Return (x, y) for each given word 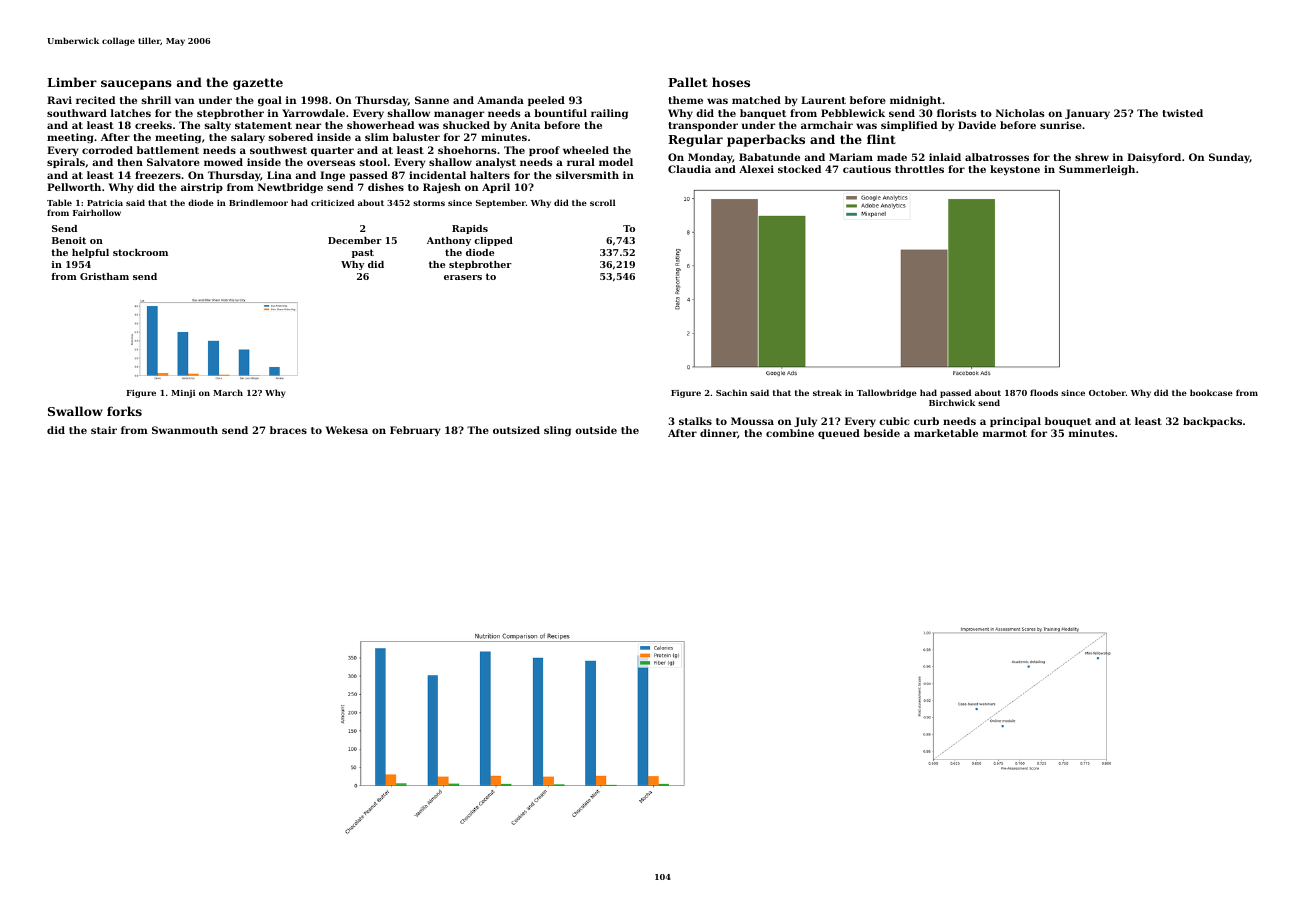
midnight (916, 101)
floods (1044, 392)
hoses (731, 82)
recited (95, 100)
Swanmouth (185, 430)
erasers (463, 277)
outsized (516, 430)
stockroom (140, 252)
